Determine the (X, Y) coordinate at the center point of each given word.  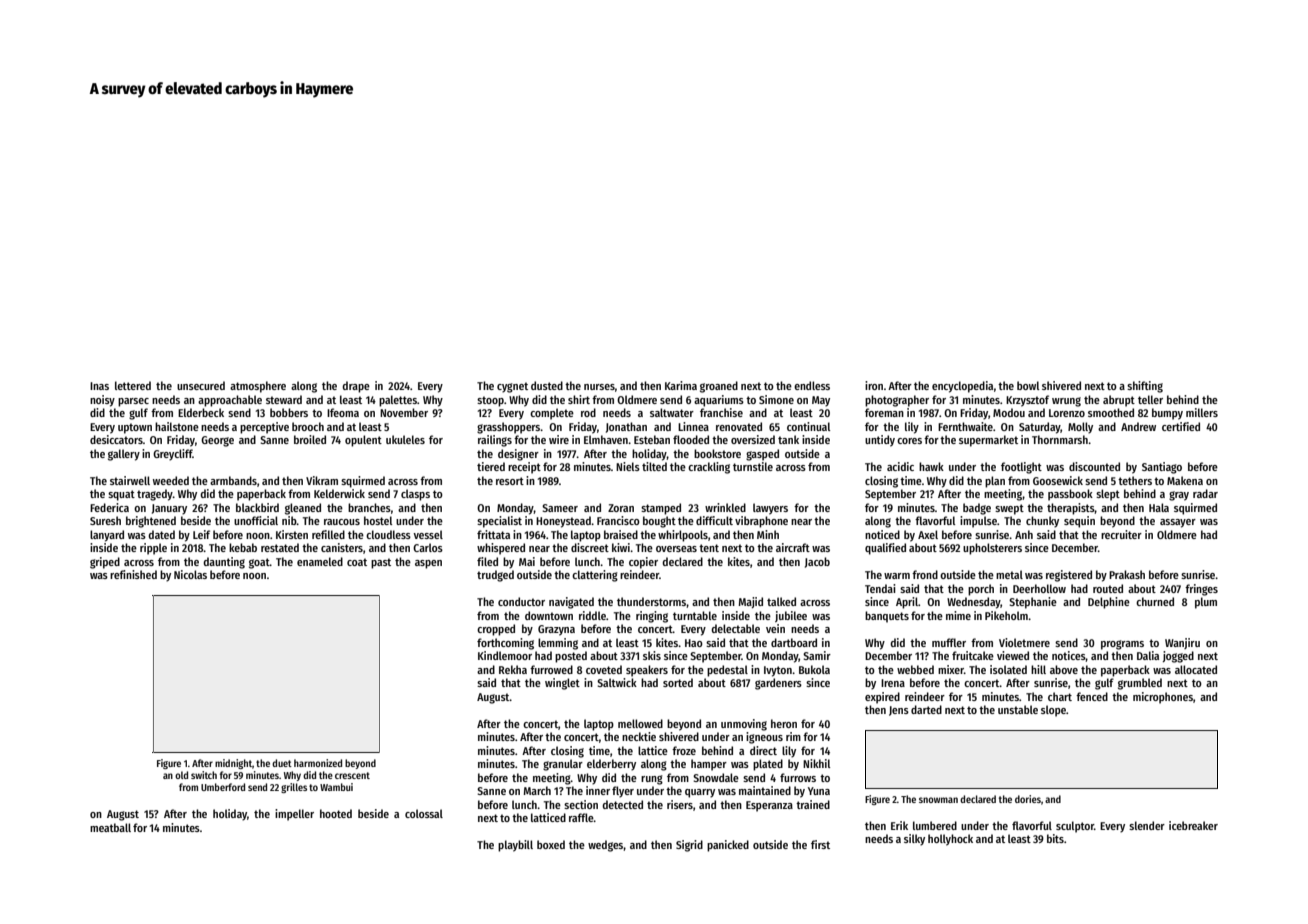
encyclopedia (963, 387)
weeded (171, 480)
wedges (606, 846)
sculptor (1075, 827)
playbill (515, 846)
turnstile (753, 466)
